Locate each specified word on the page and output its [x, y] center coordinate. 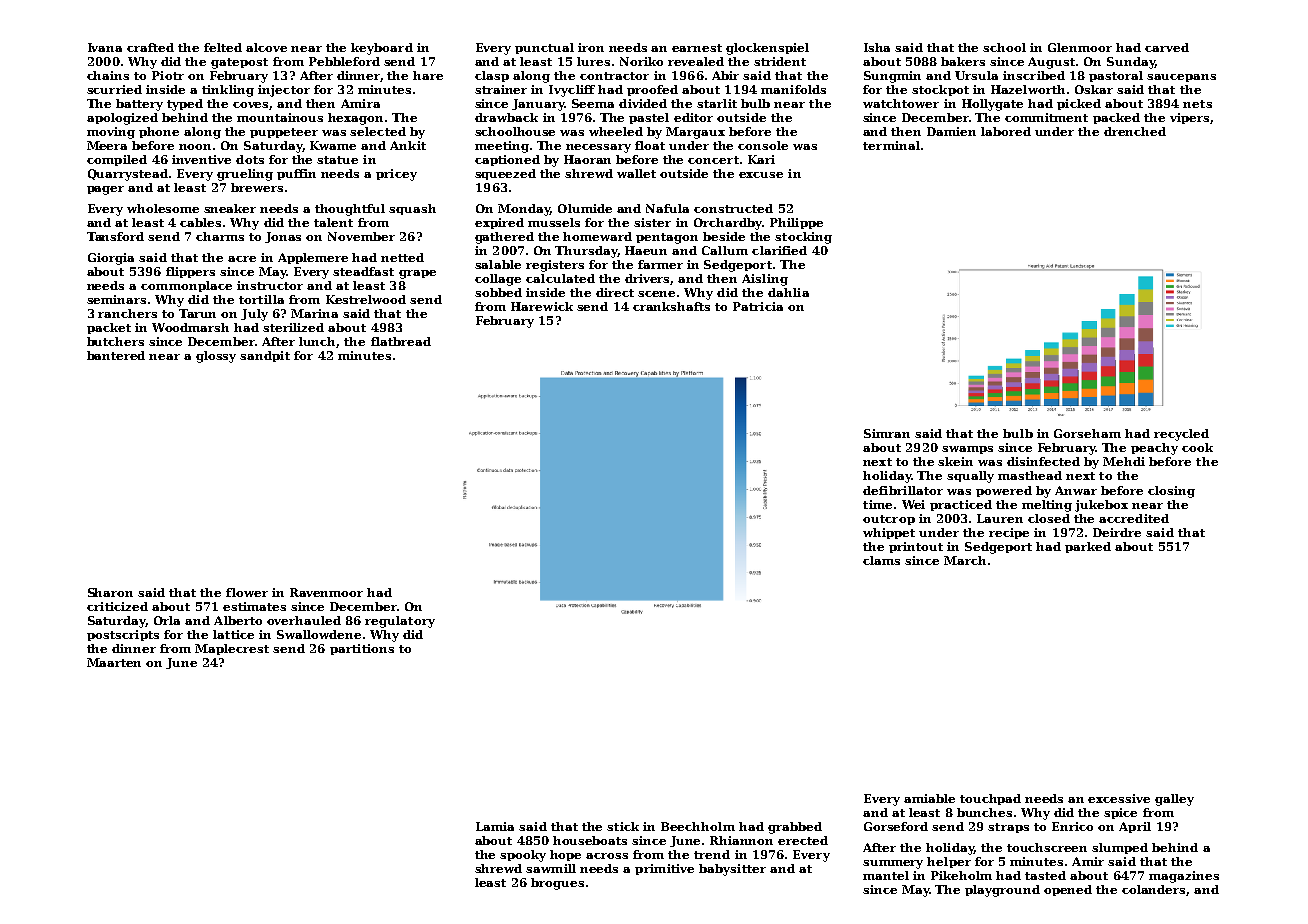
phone [159, 132]
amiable [929, 798]
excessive [1119, 798]
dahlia [788, 292]
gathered [504, 238]
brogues [557, 884]
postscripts [123, 635]
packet [109, 328]
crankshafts [671, 306]
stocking [803, 238]
